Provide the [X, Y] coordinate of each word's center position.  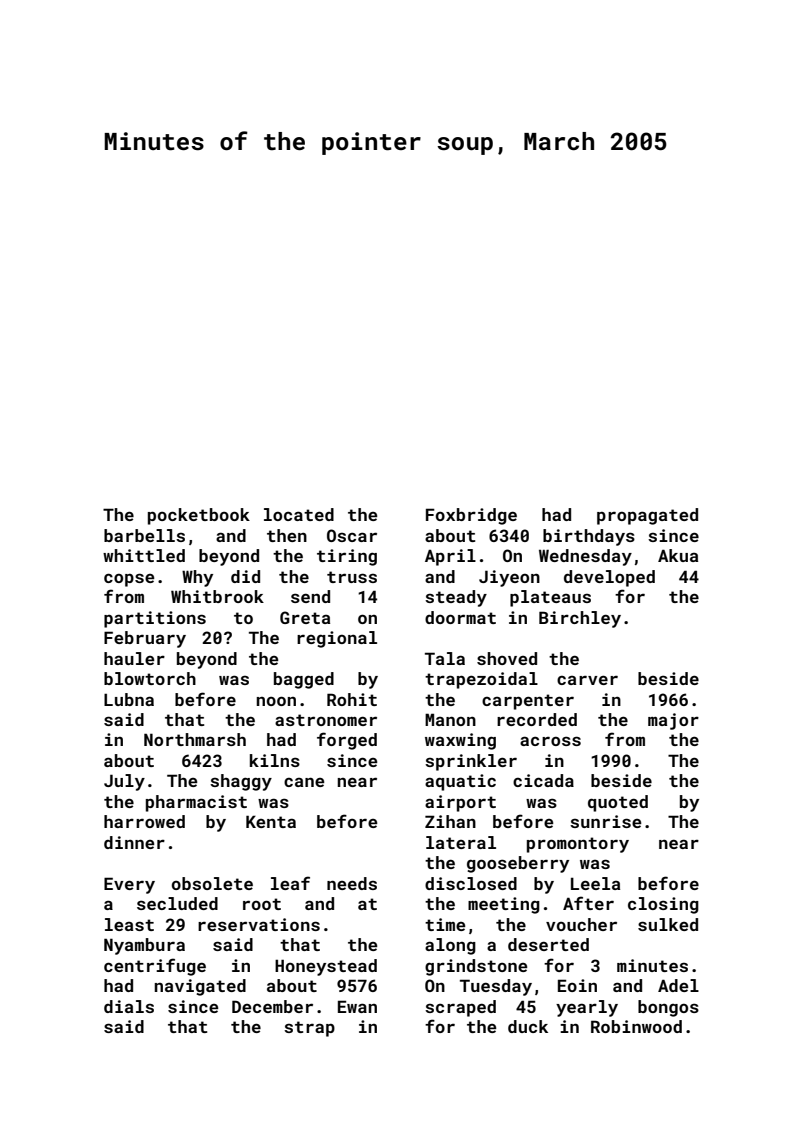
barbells [144, 535]
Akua [678, 555]
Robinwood [636, 1026]
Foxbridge [471, 516]
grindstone [476, 967]
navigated [200, 987]
